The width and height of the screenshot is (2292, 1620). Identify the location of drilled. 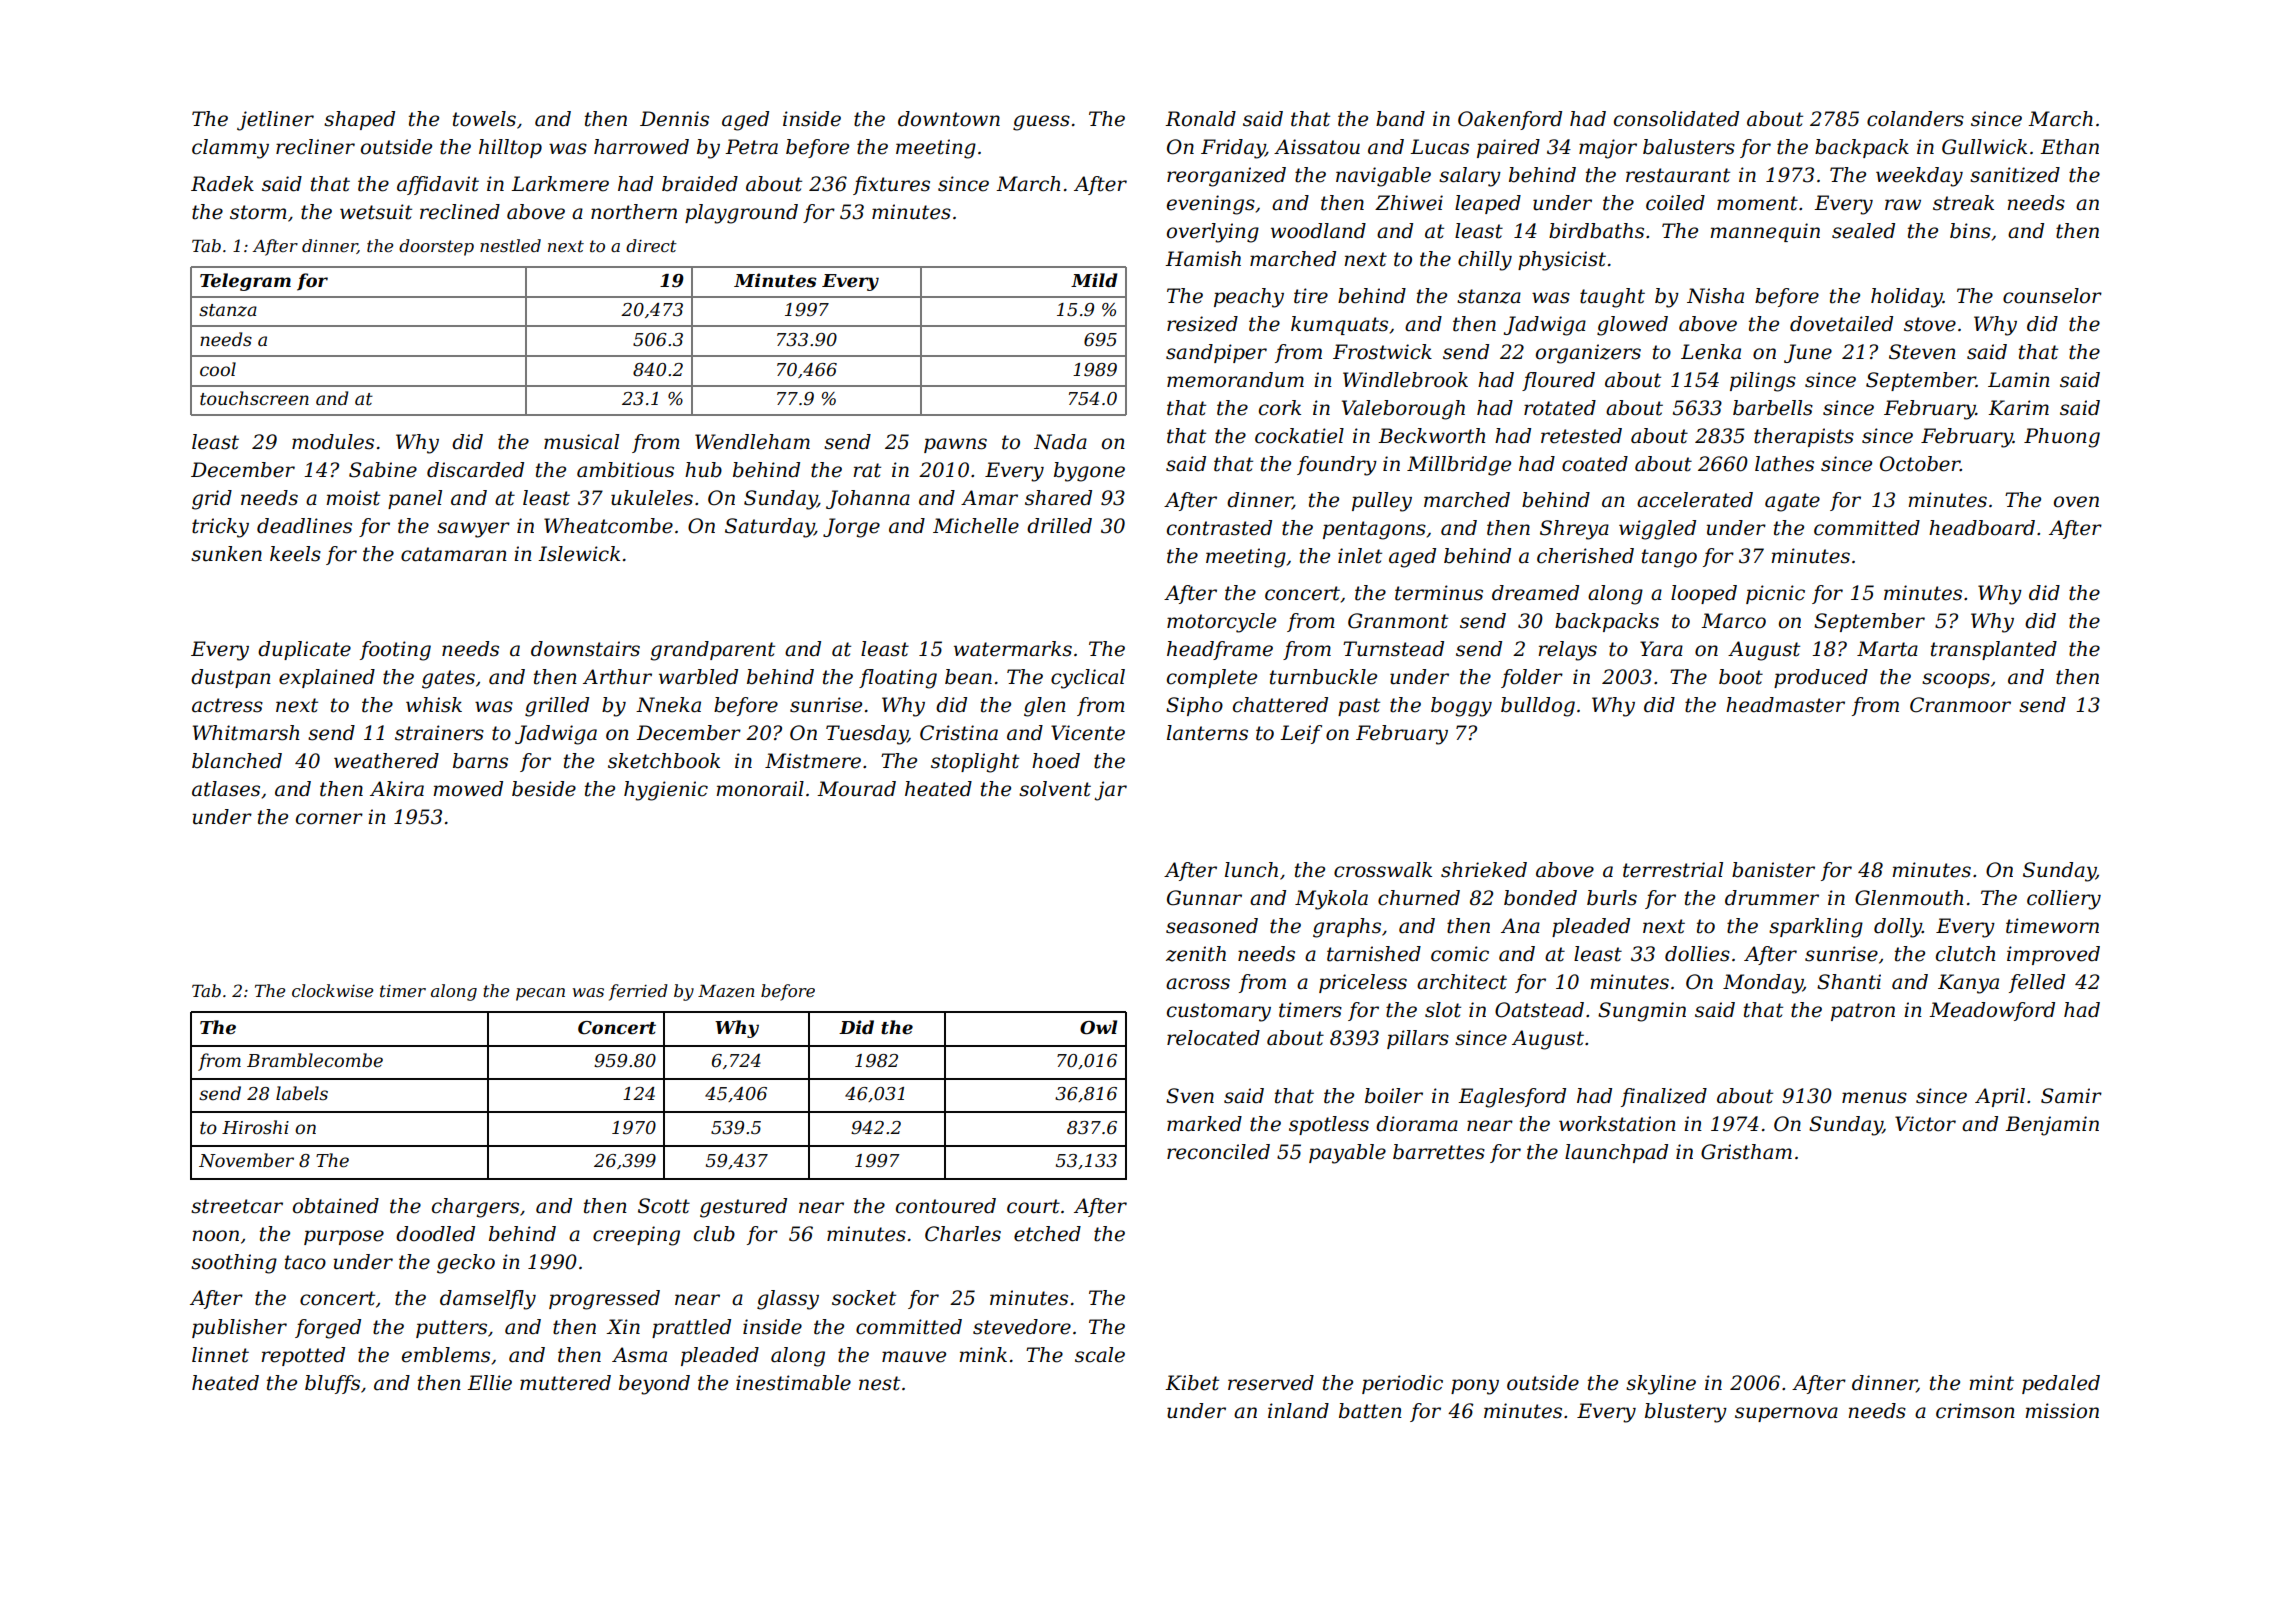
(1059, 526).
